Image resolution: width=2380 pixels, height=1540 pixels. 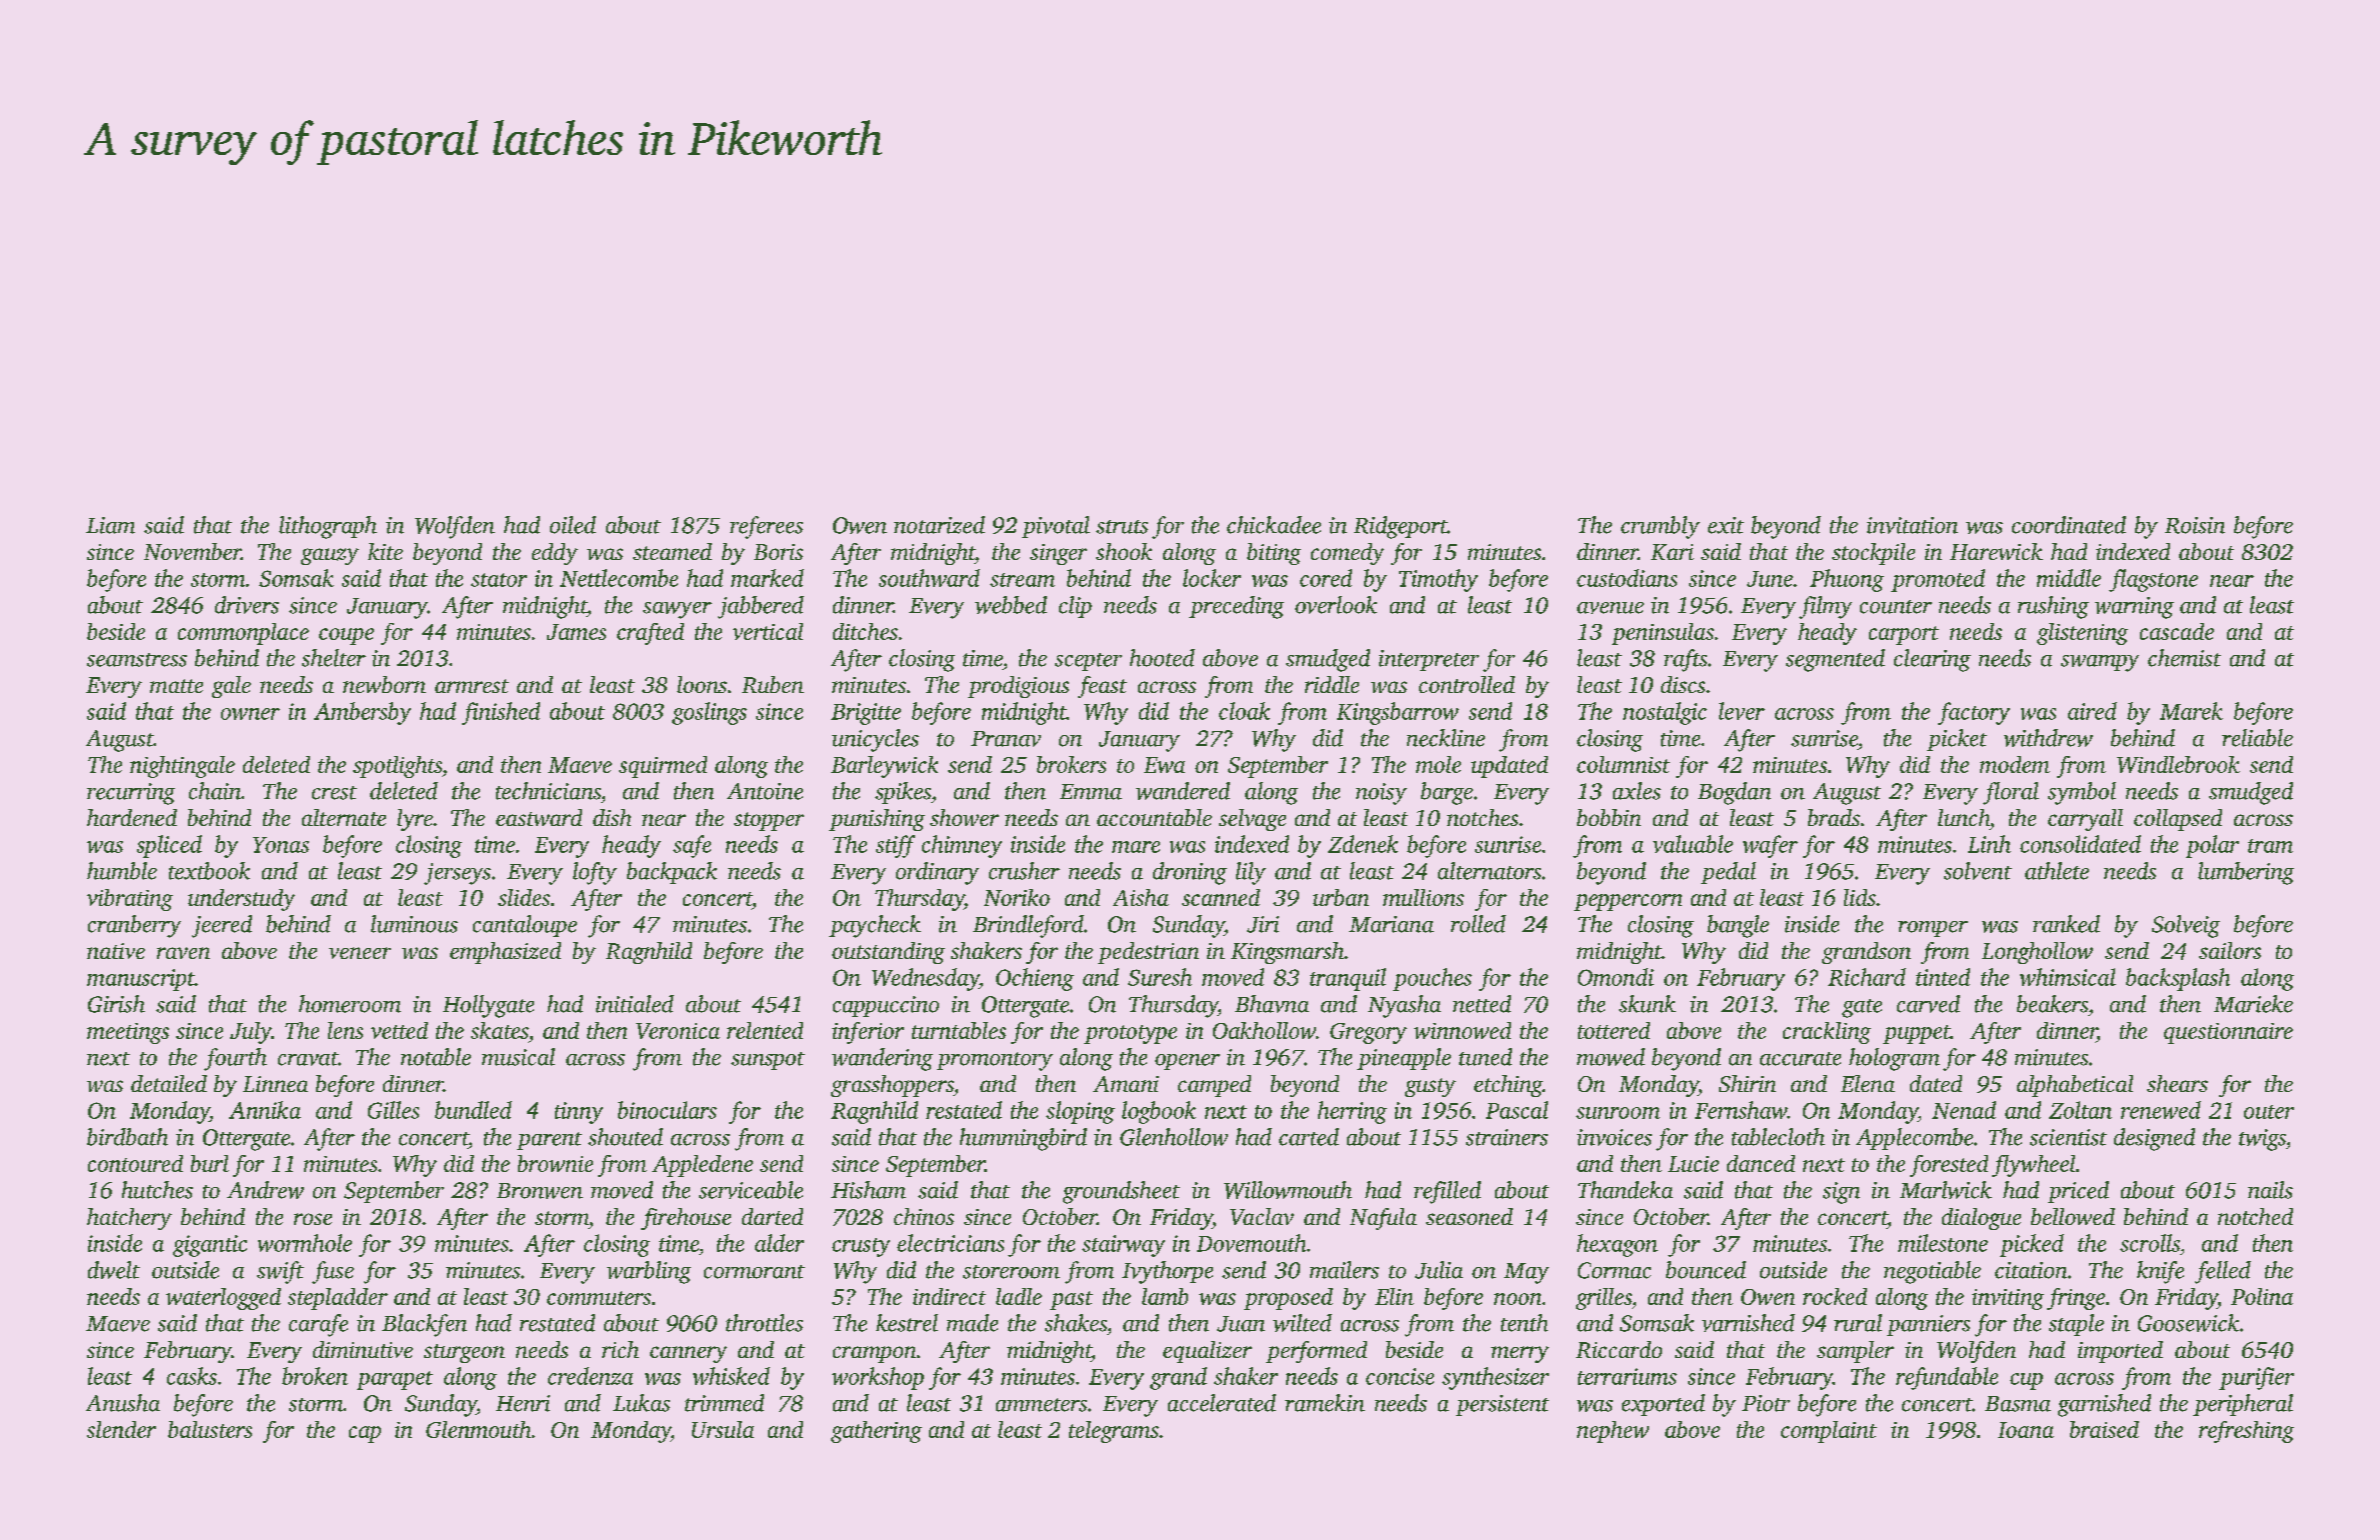 I want to click on factory, so click(x=1974, y=713).
